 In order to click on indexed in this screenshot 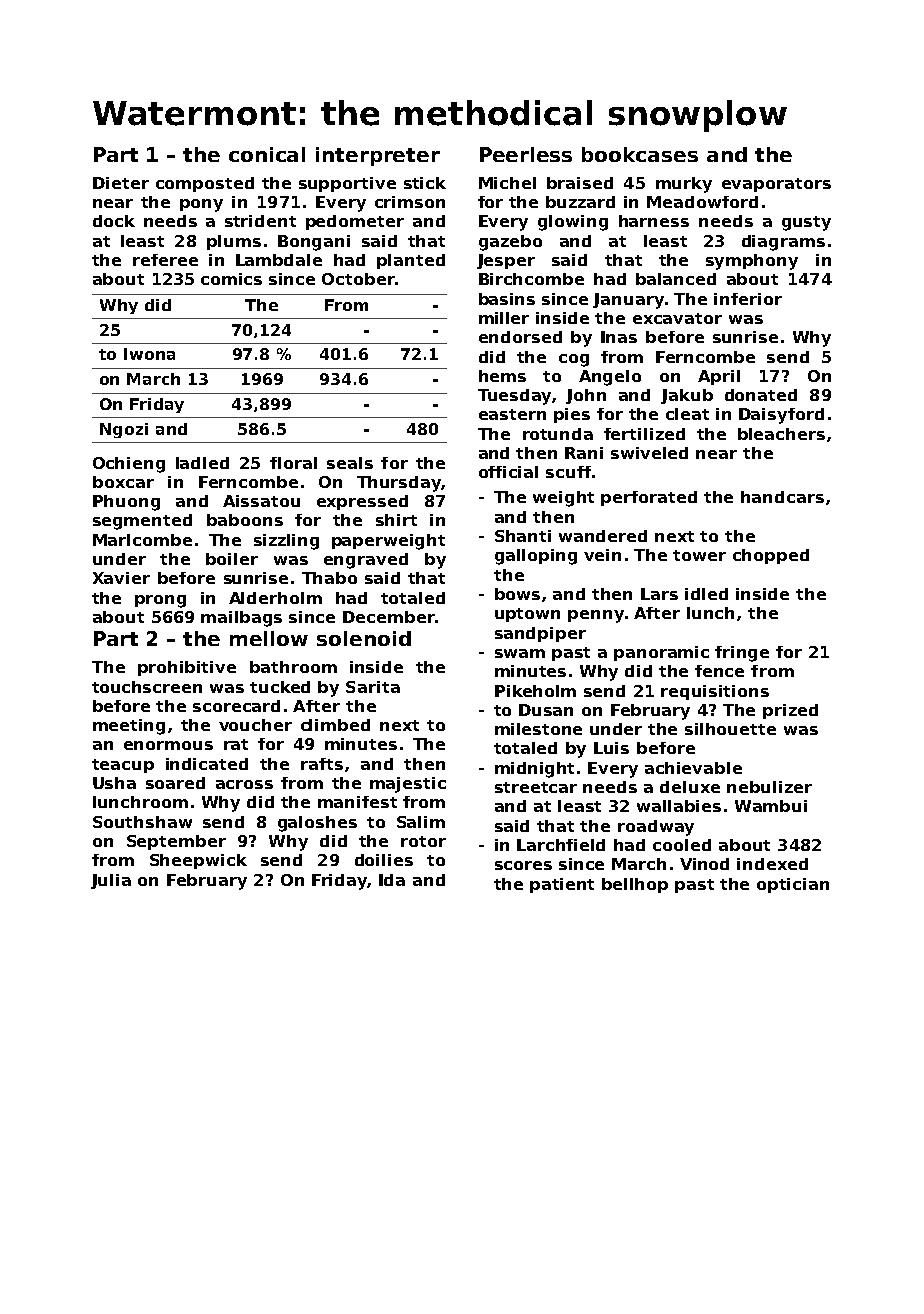, I will do `click(772, 864)`.
